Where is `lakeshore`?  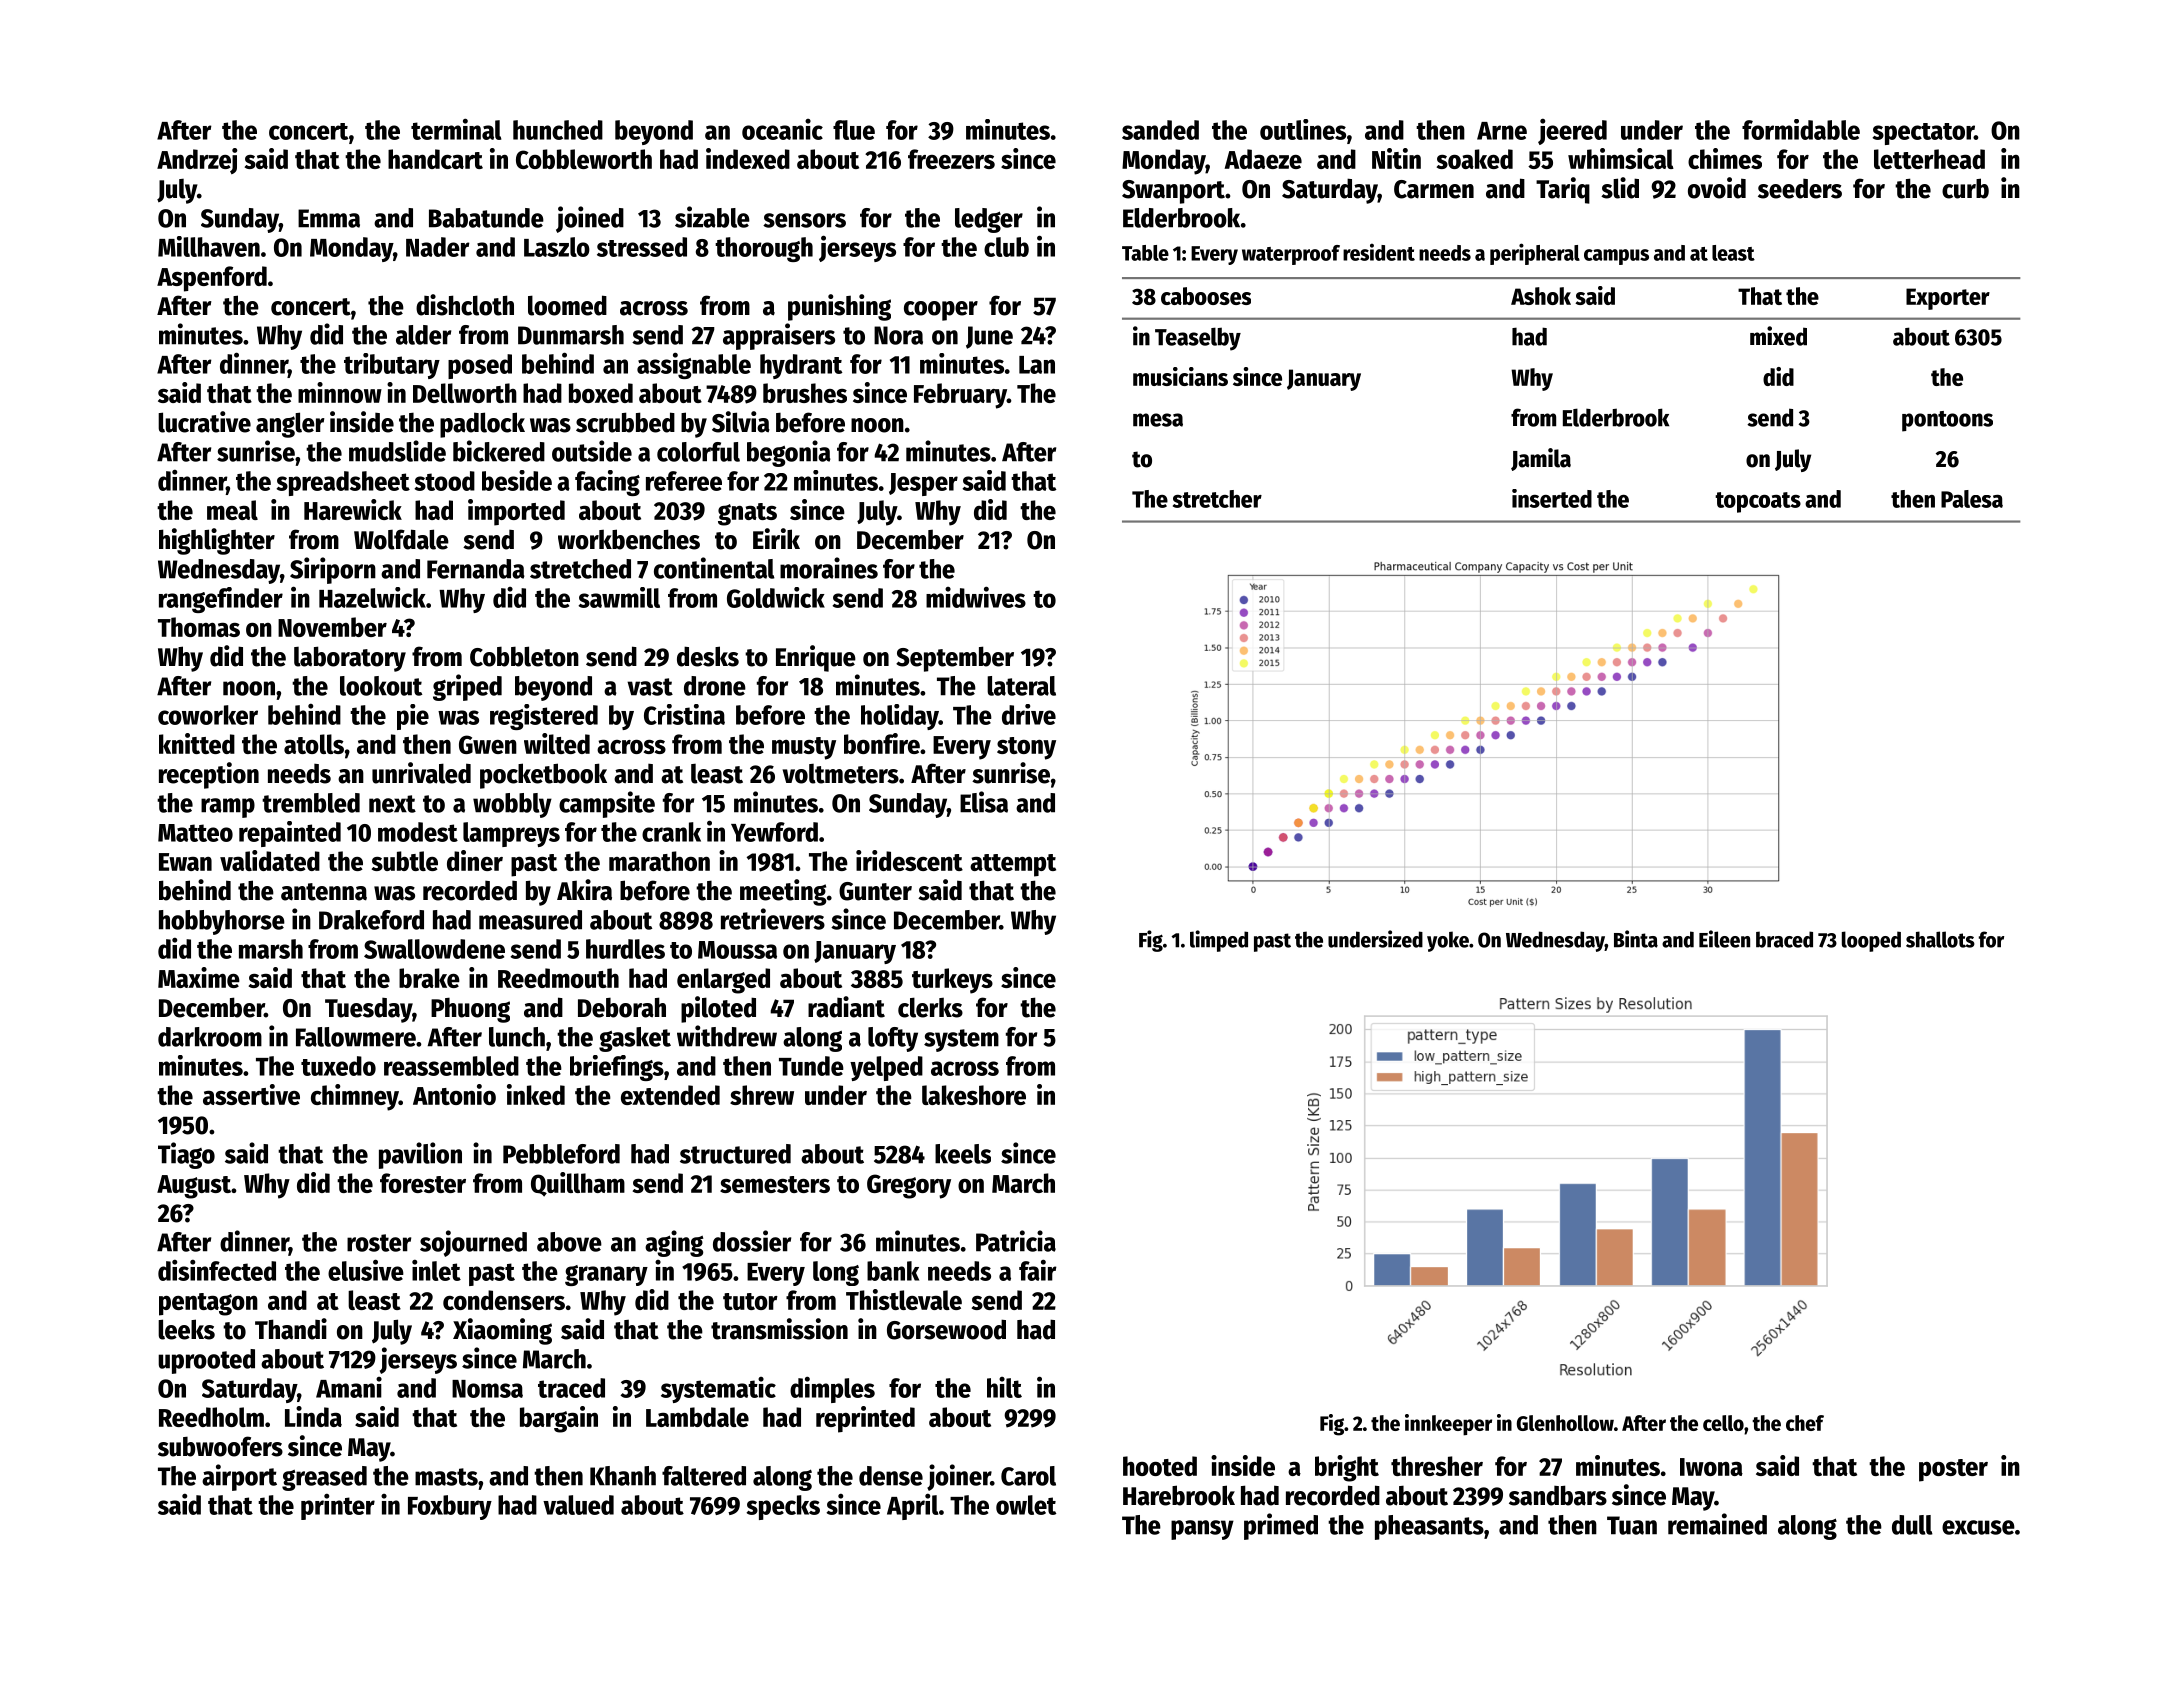 lakeshore is located at coordinates (974, 1095).
